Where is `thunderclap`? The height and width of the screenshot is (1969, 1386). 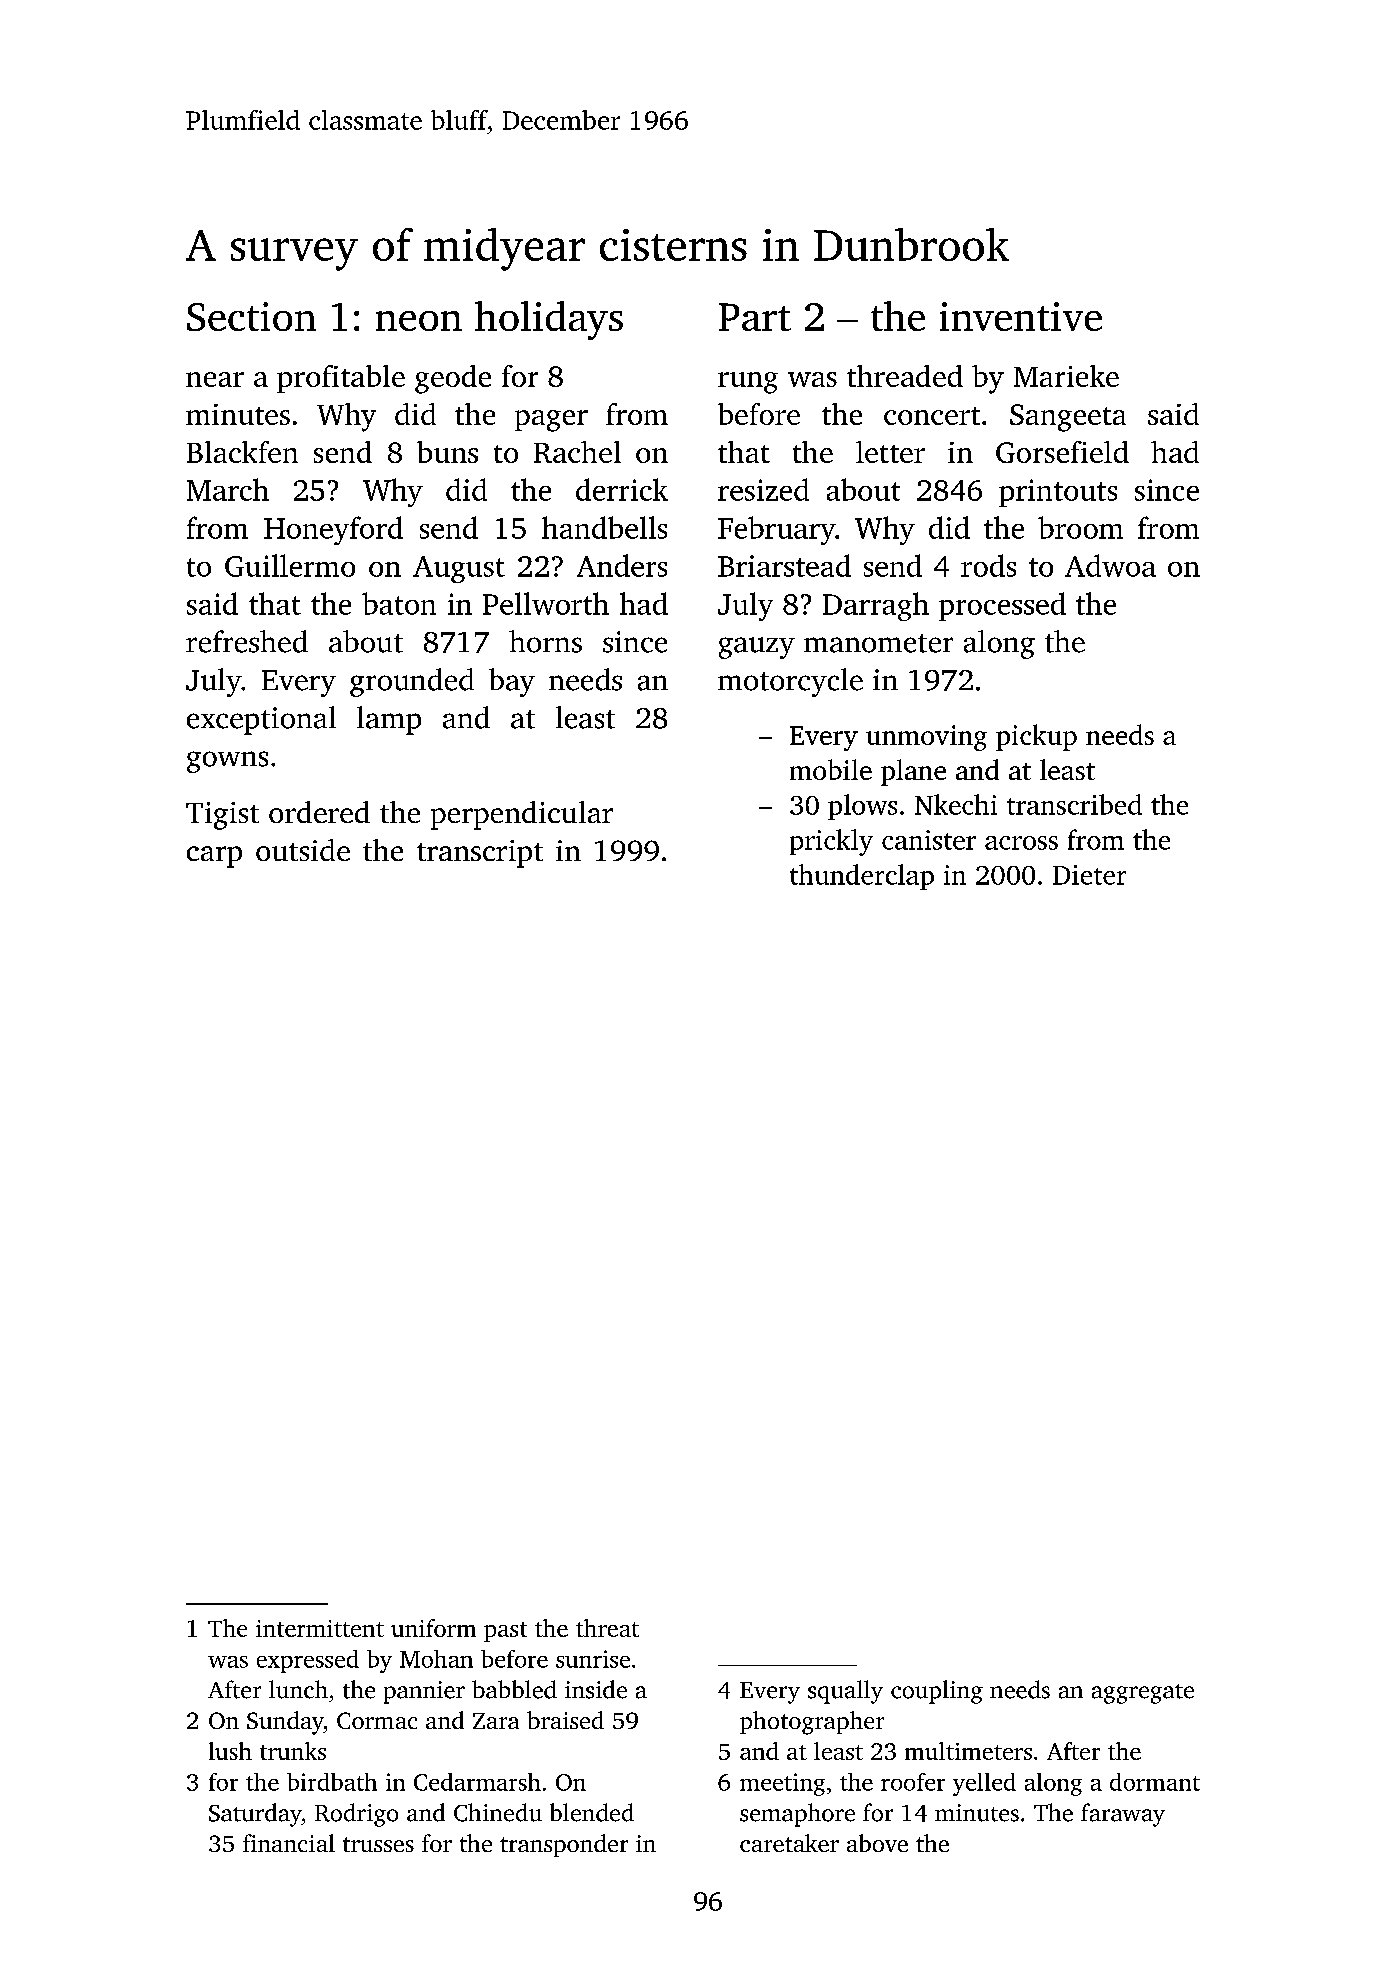
thunderclap is located at coordinates (862, 877).
